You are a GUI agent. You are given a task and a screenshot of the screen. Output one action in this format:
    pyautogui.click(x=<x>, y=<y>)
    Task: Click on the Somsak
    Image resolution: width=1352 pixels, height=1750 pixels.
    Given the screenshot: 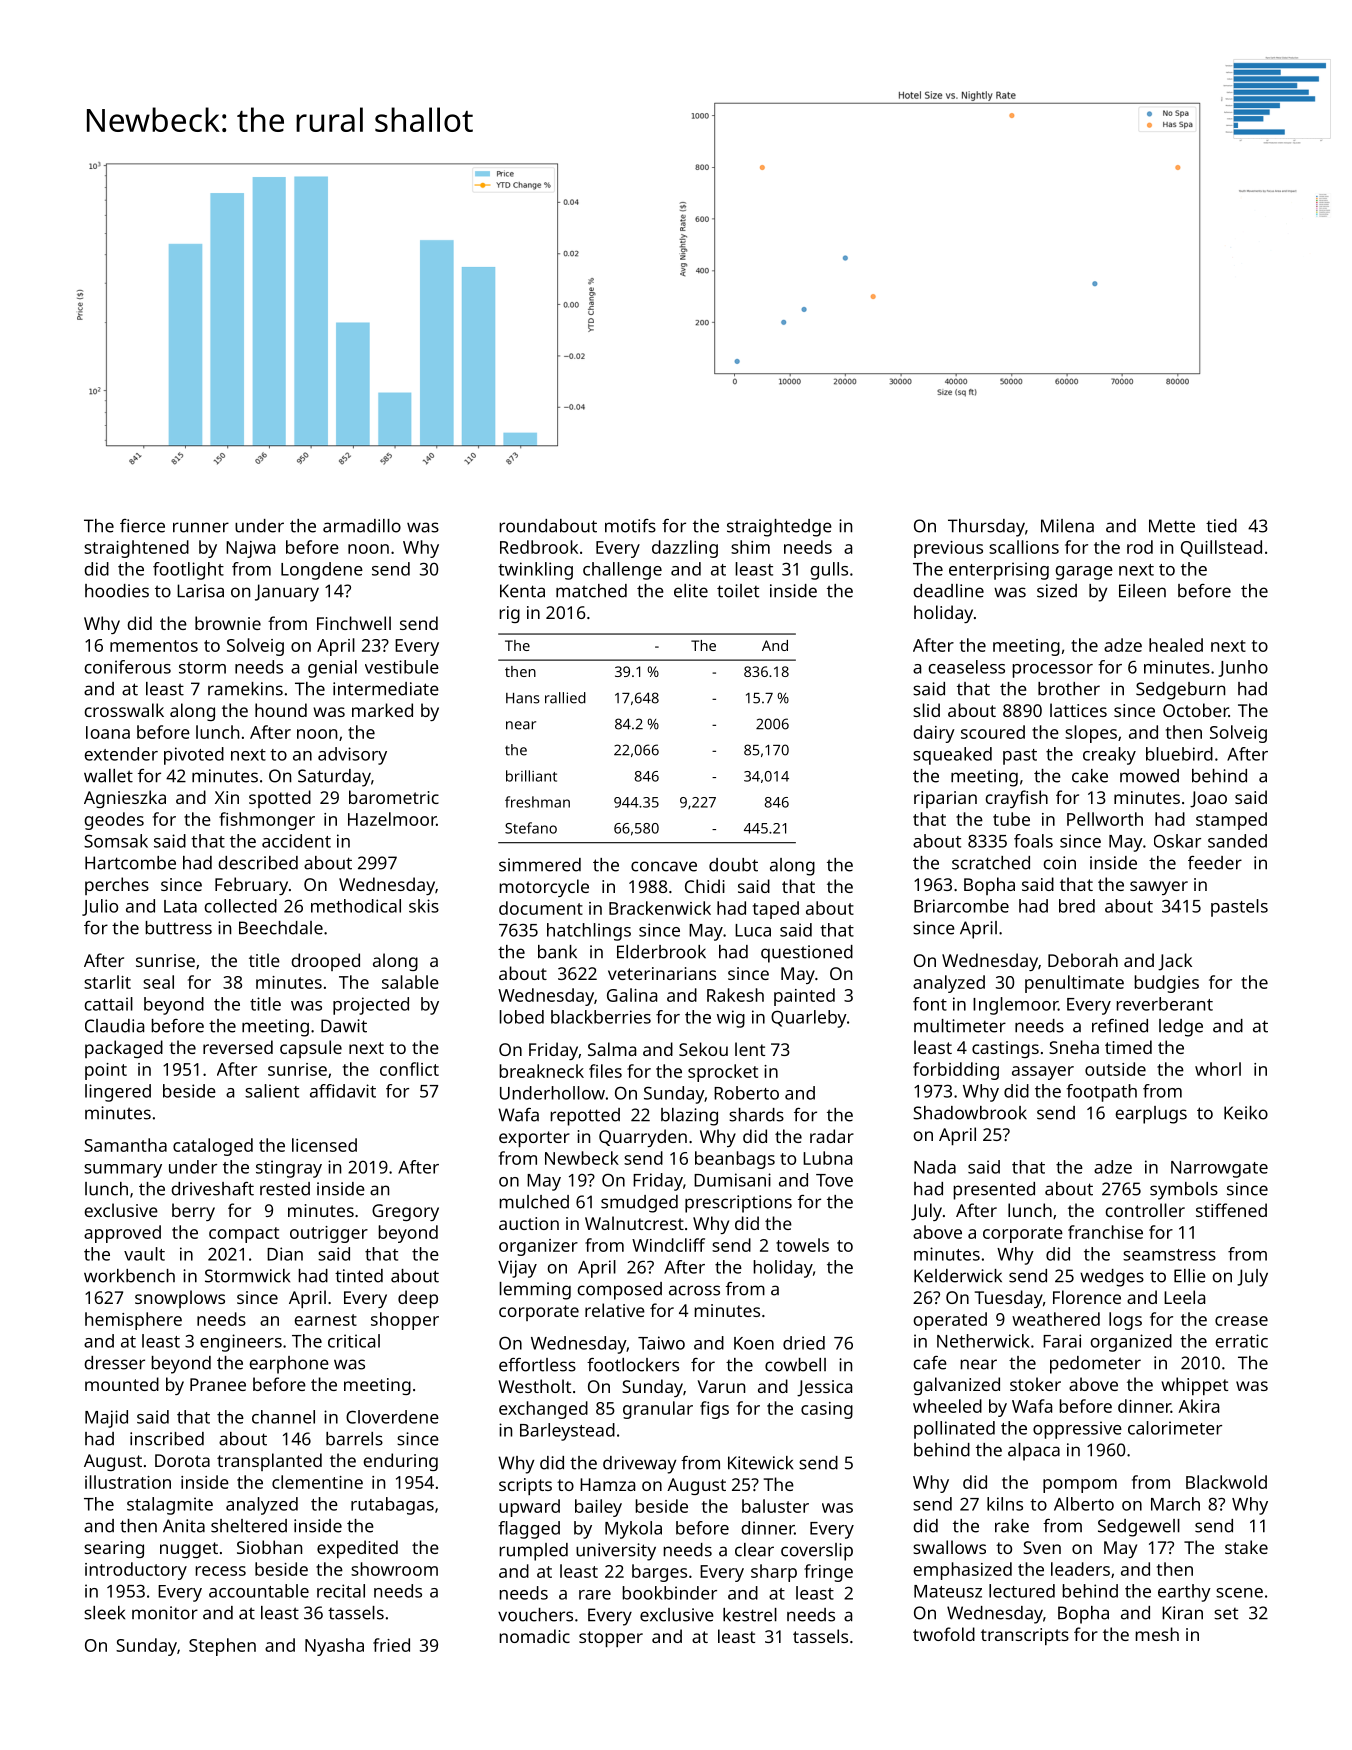 What is the action you would take?
    pyautogui.click(x=116, y=841)
